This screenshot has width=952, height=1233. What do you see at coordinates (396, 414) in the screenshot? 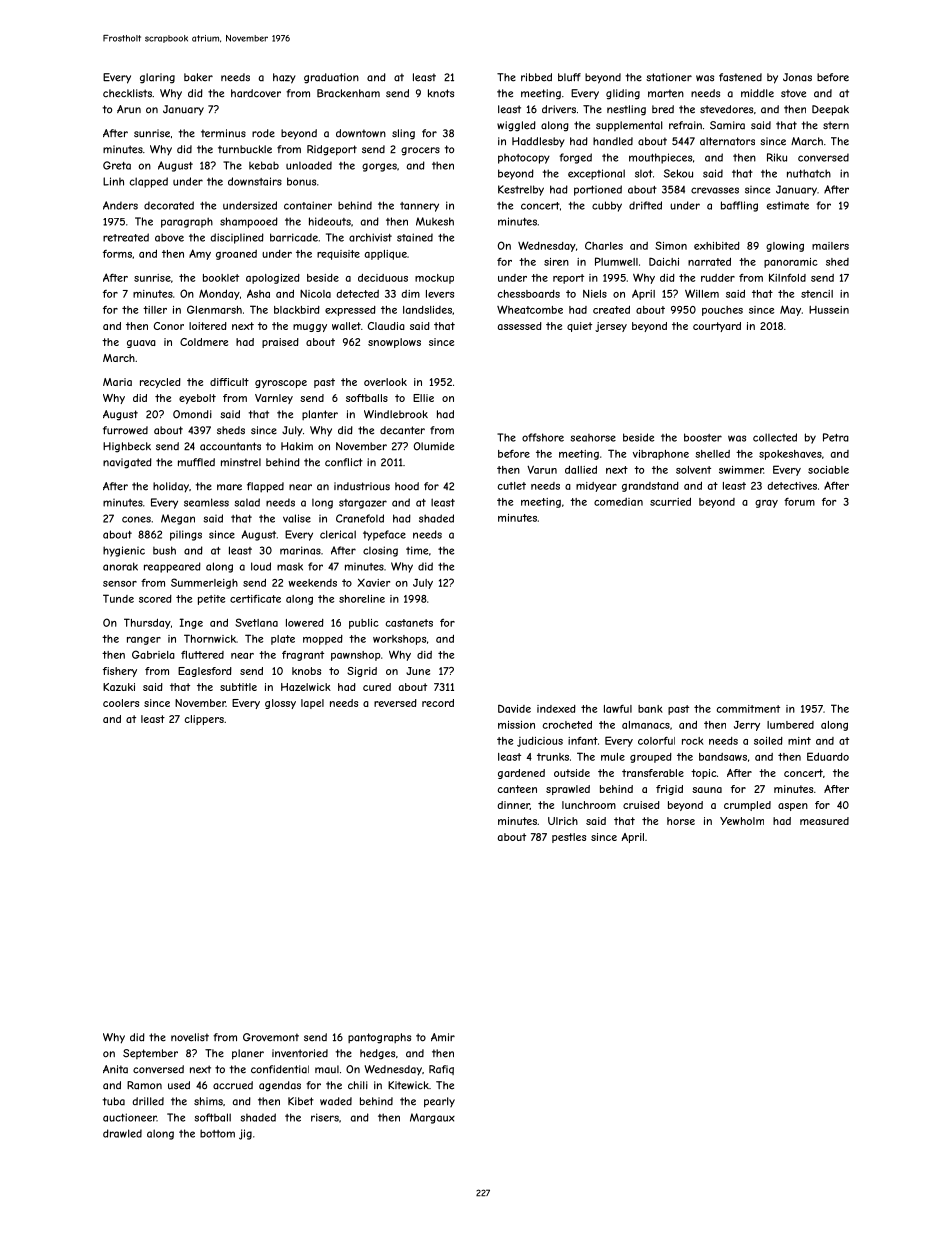
I see `Windlebrook` at bounding box center [396, 414].
